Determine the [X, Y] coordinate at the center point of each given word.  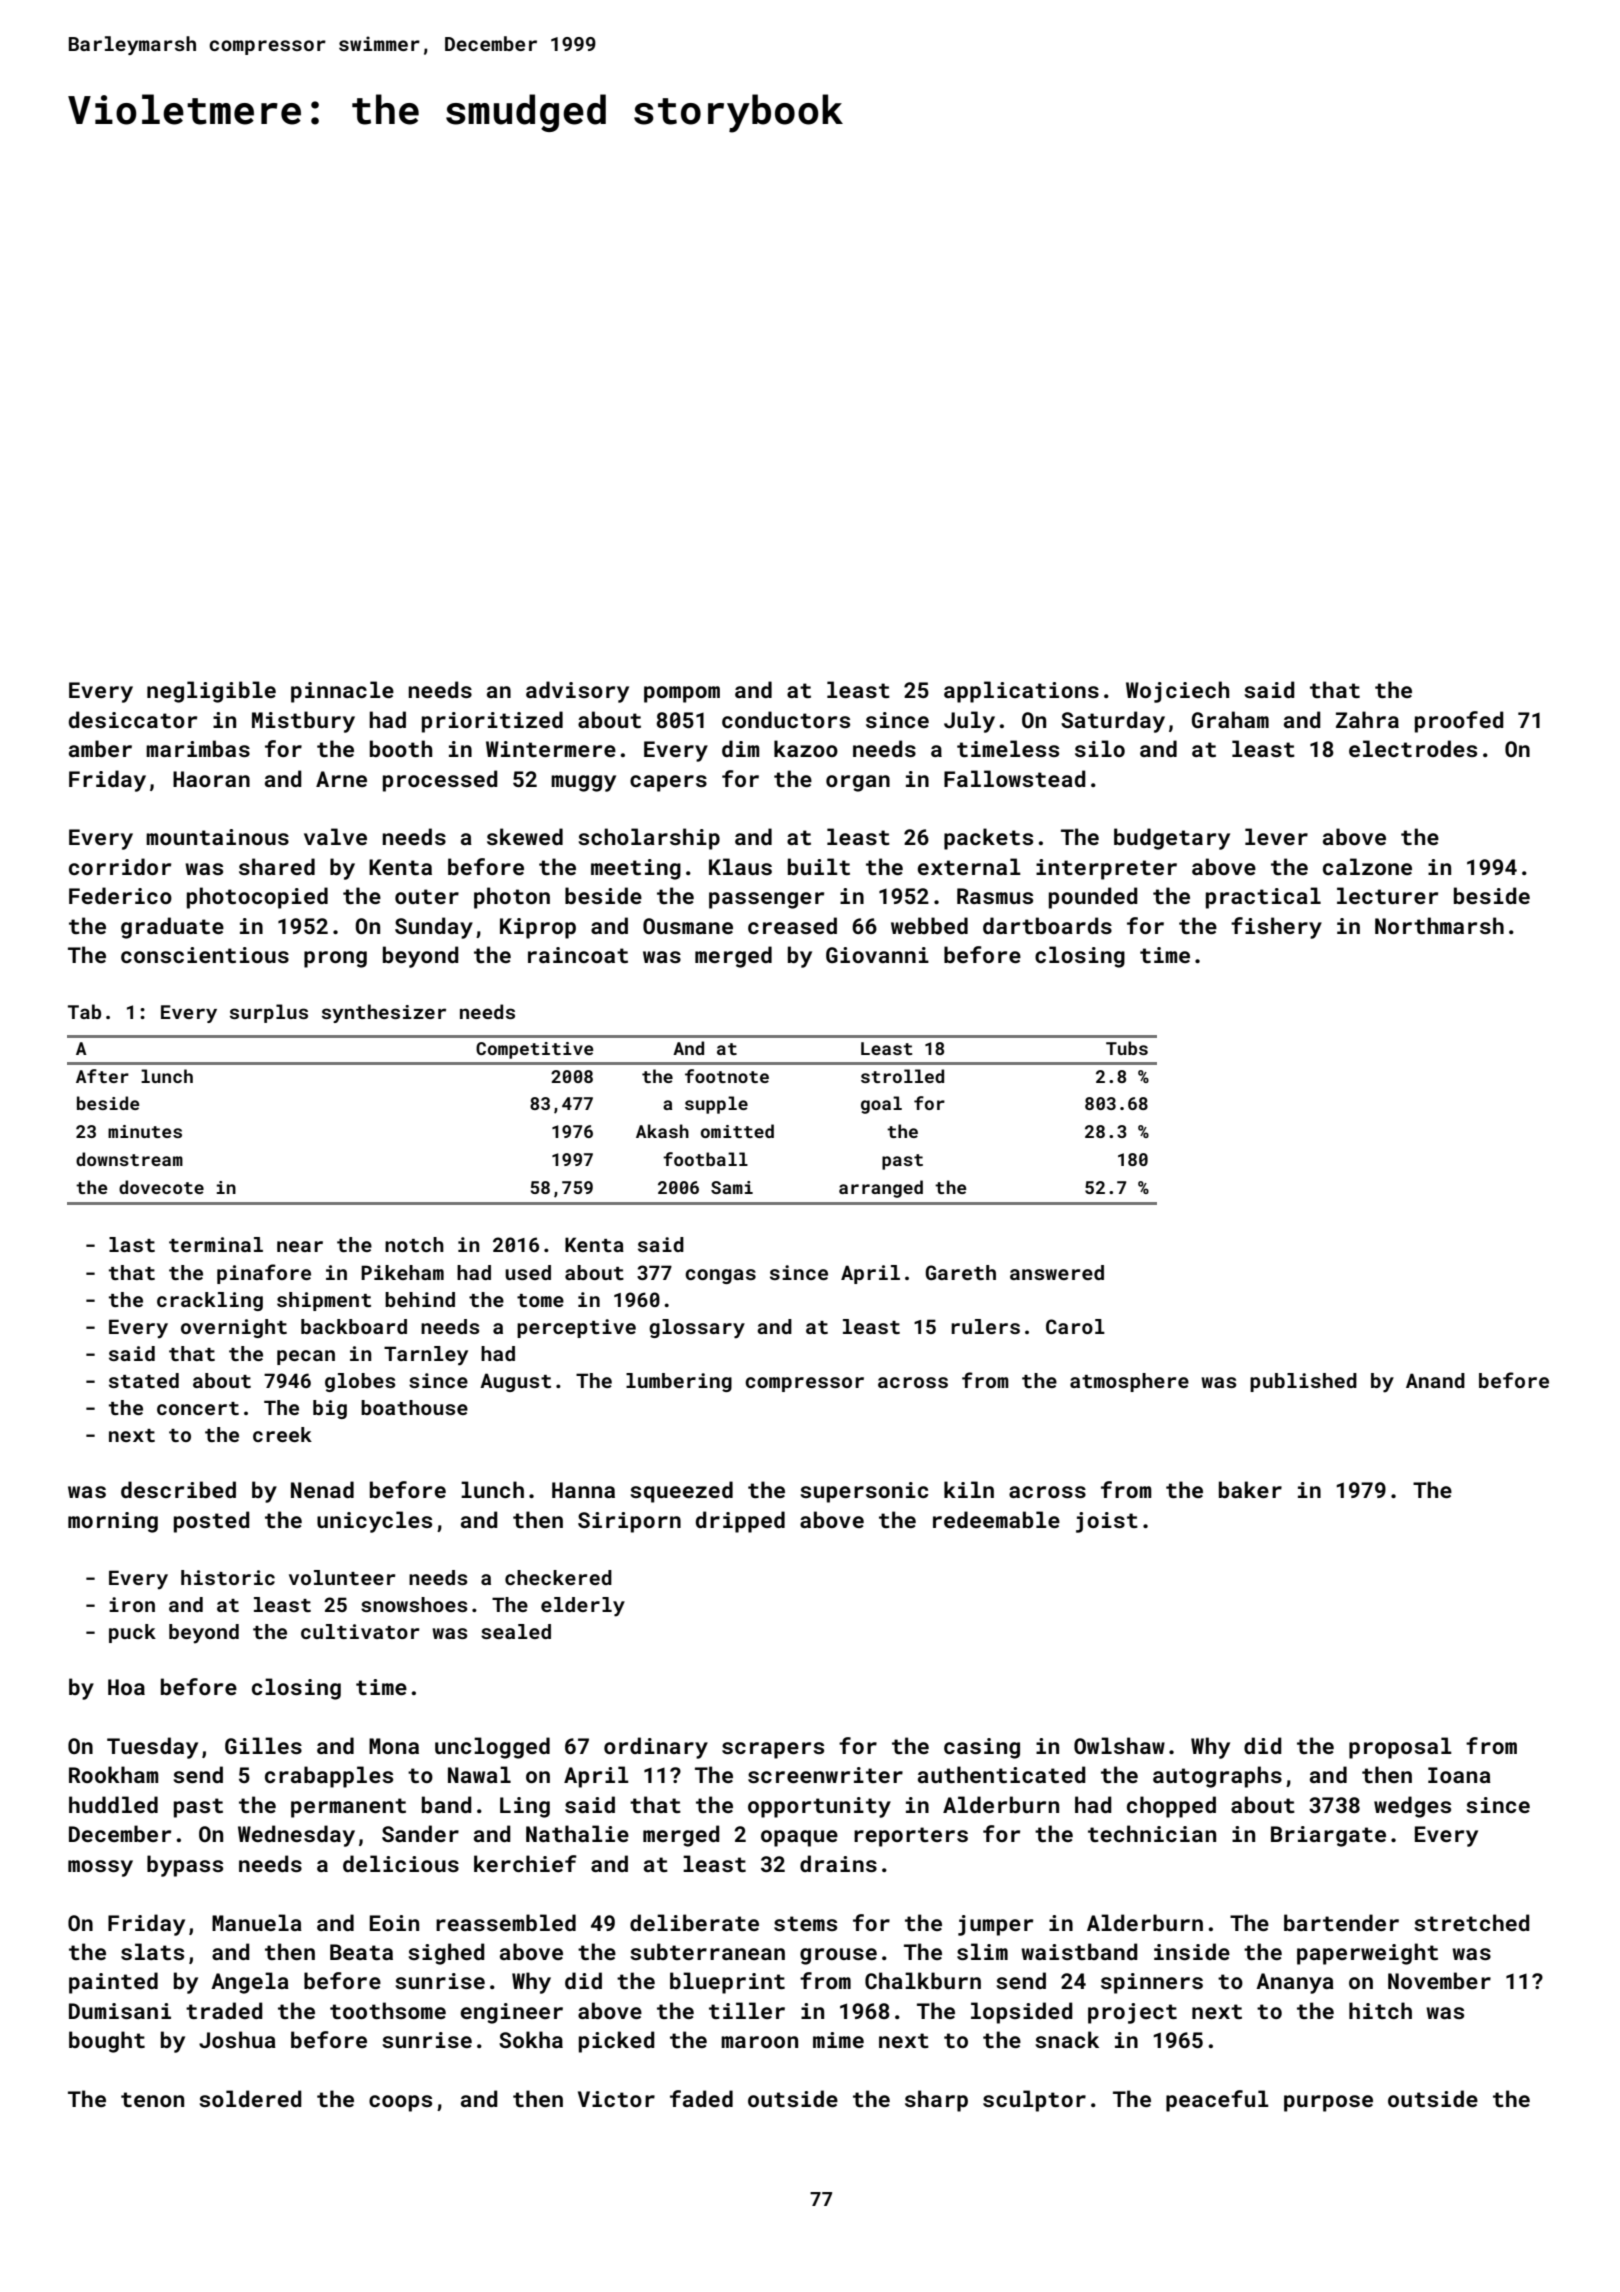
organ [858, 783]
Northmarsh [1439, 925]
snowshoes [414, 1604]
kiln [969, 1489]
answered [1057, 1272]
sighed [446, 1954]
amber [100, 748]
